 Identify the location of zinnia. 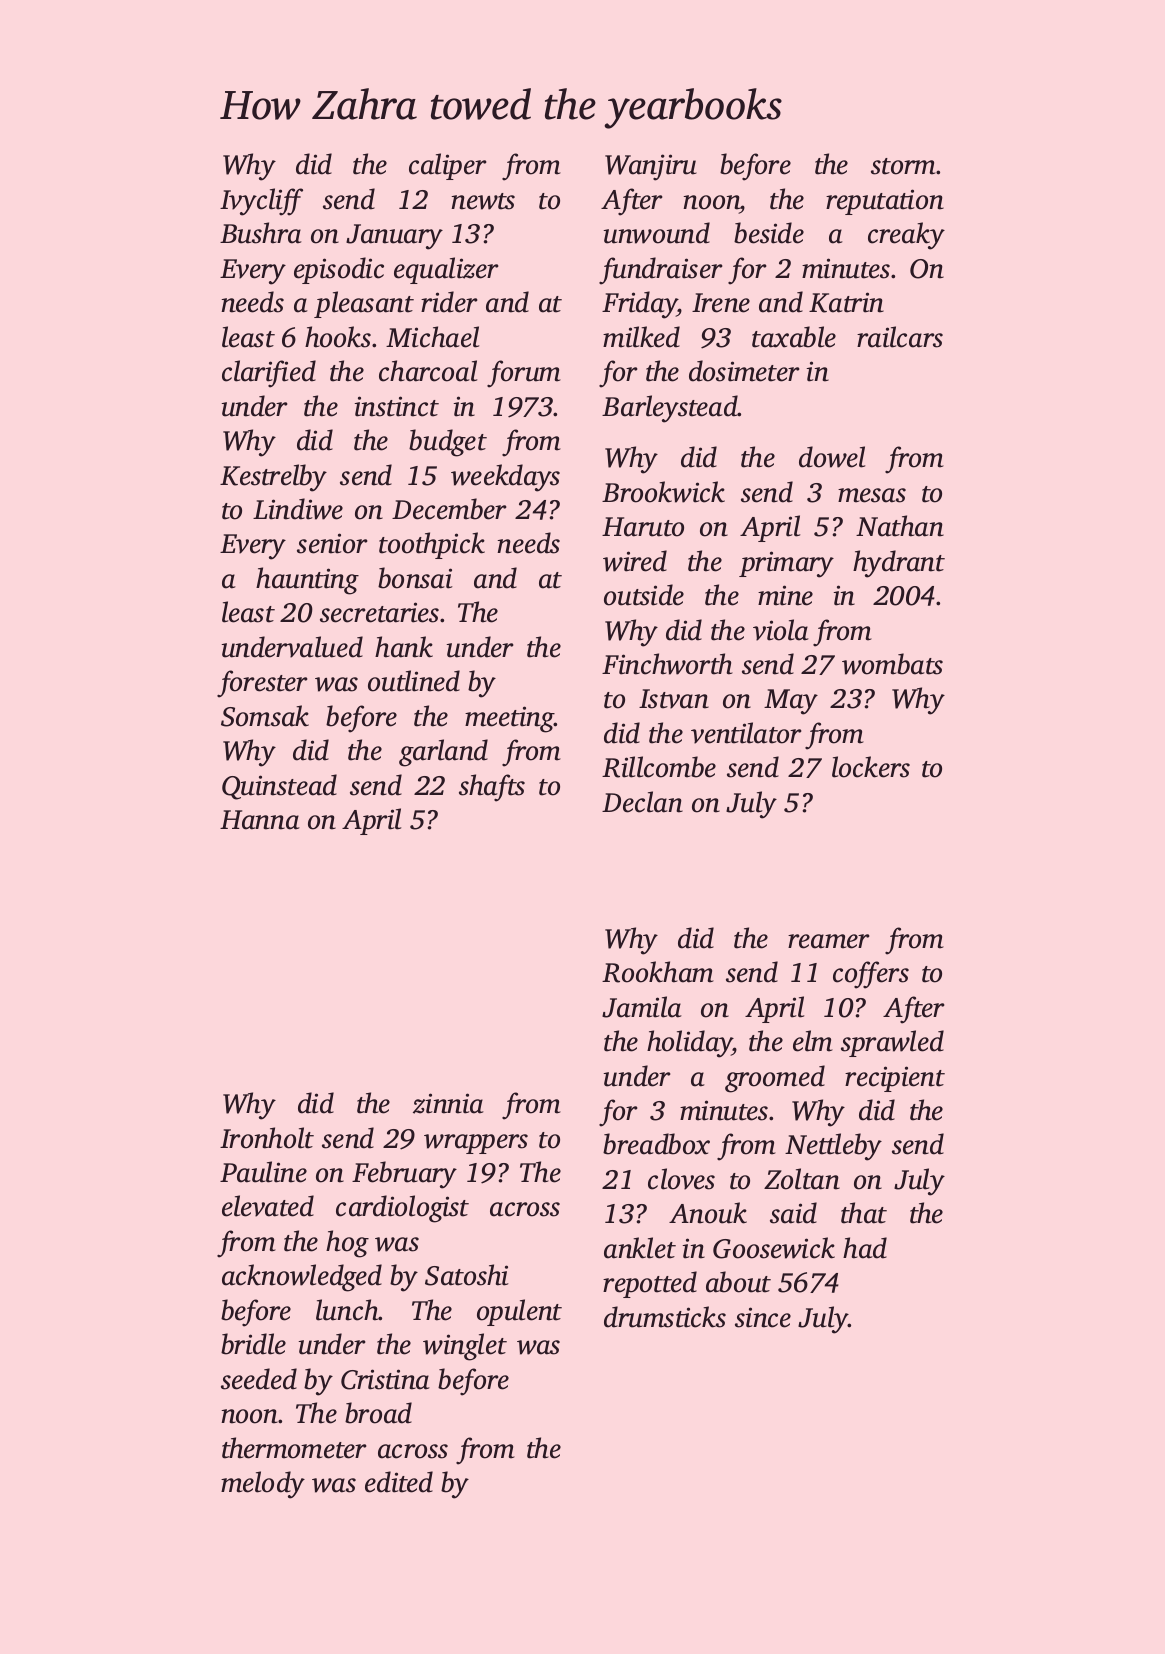
(448, 1103).
